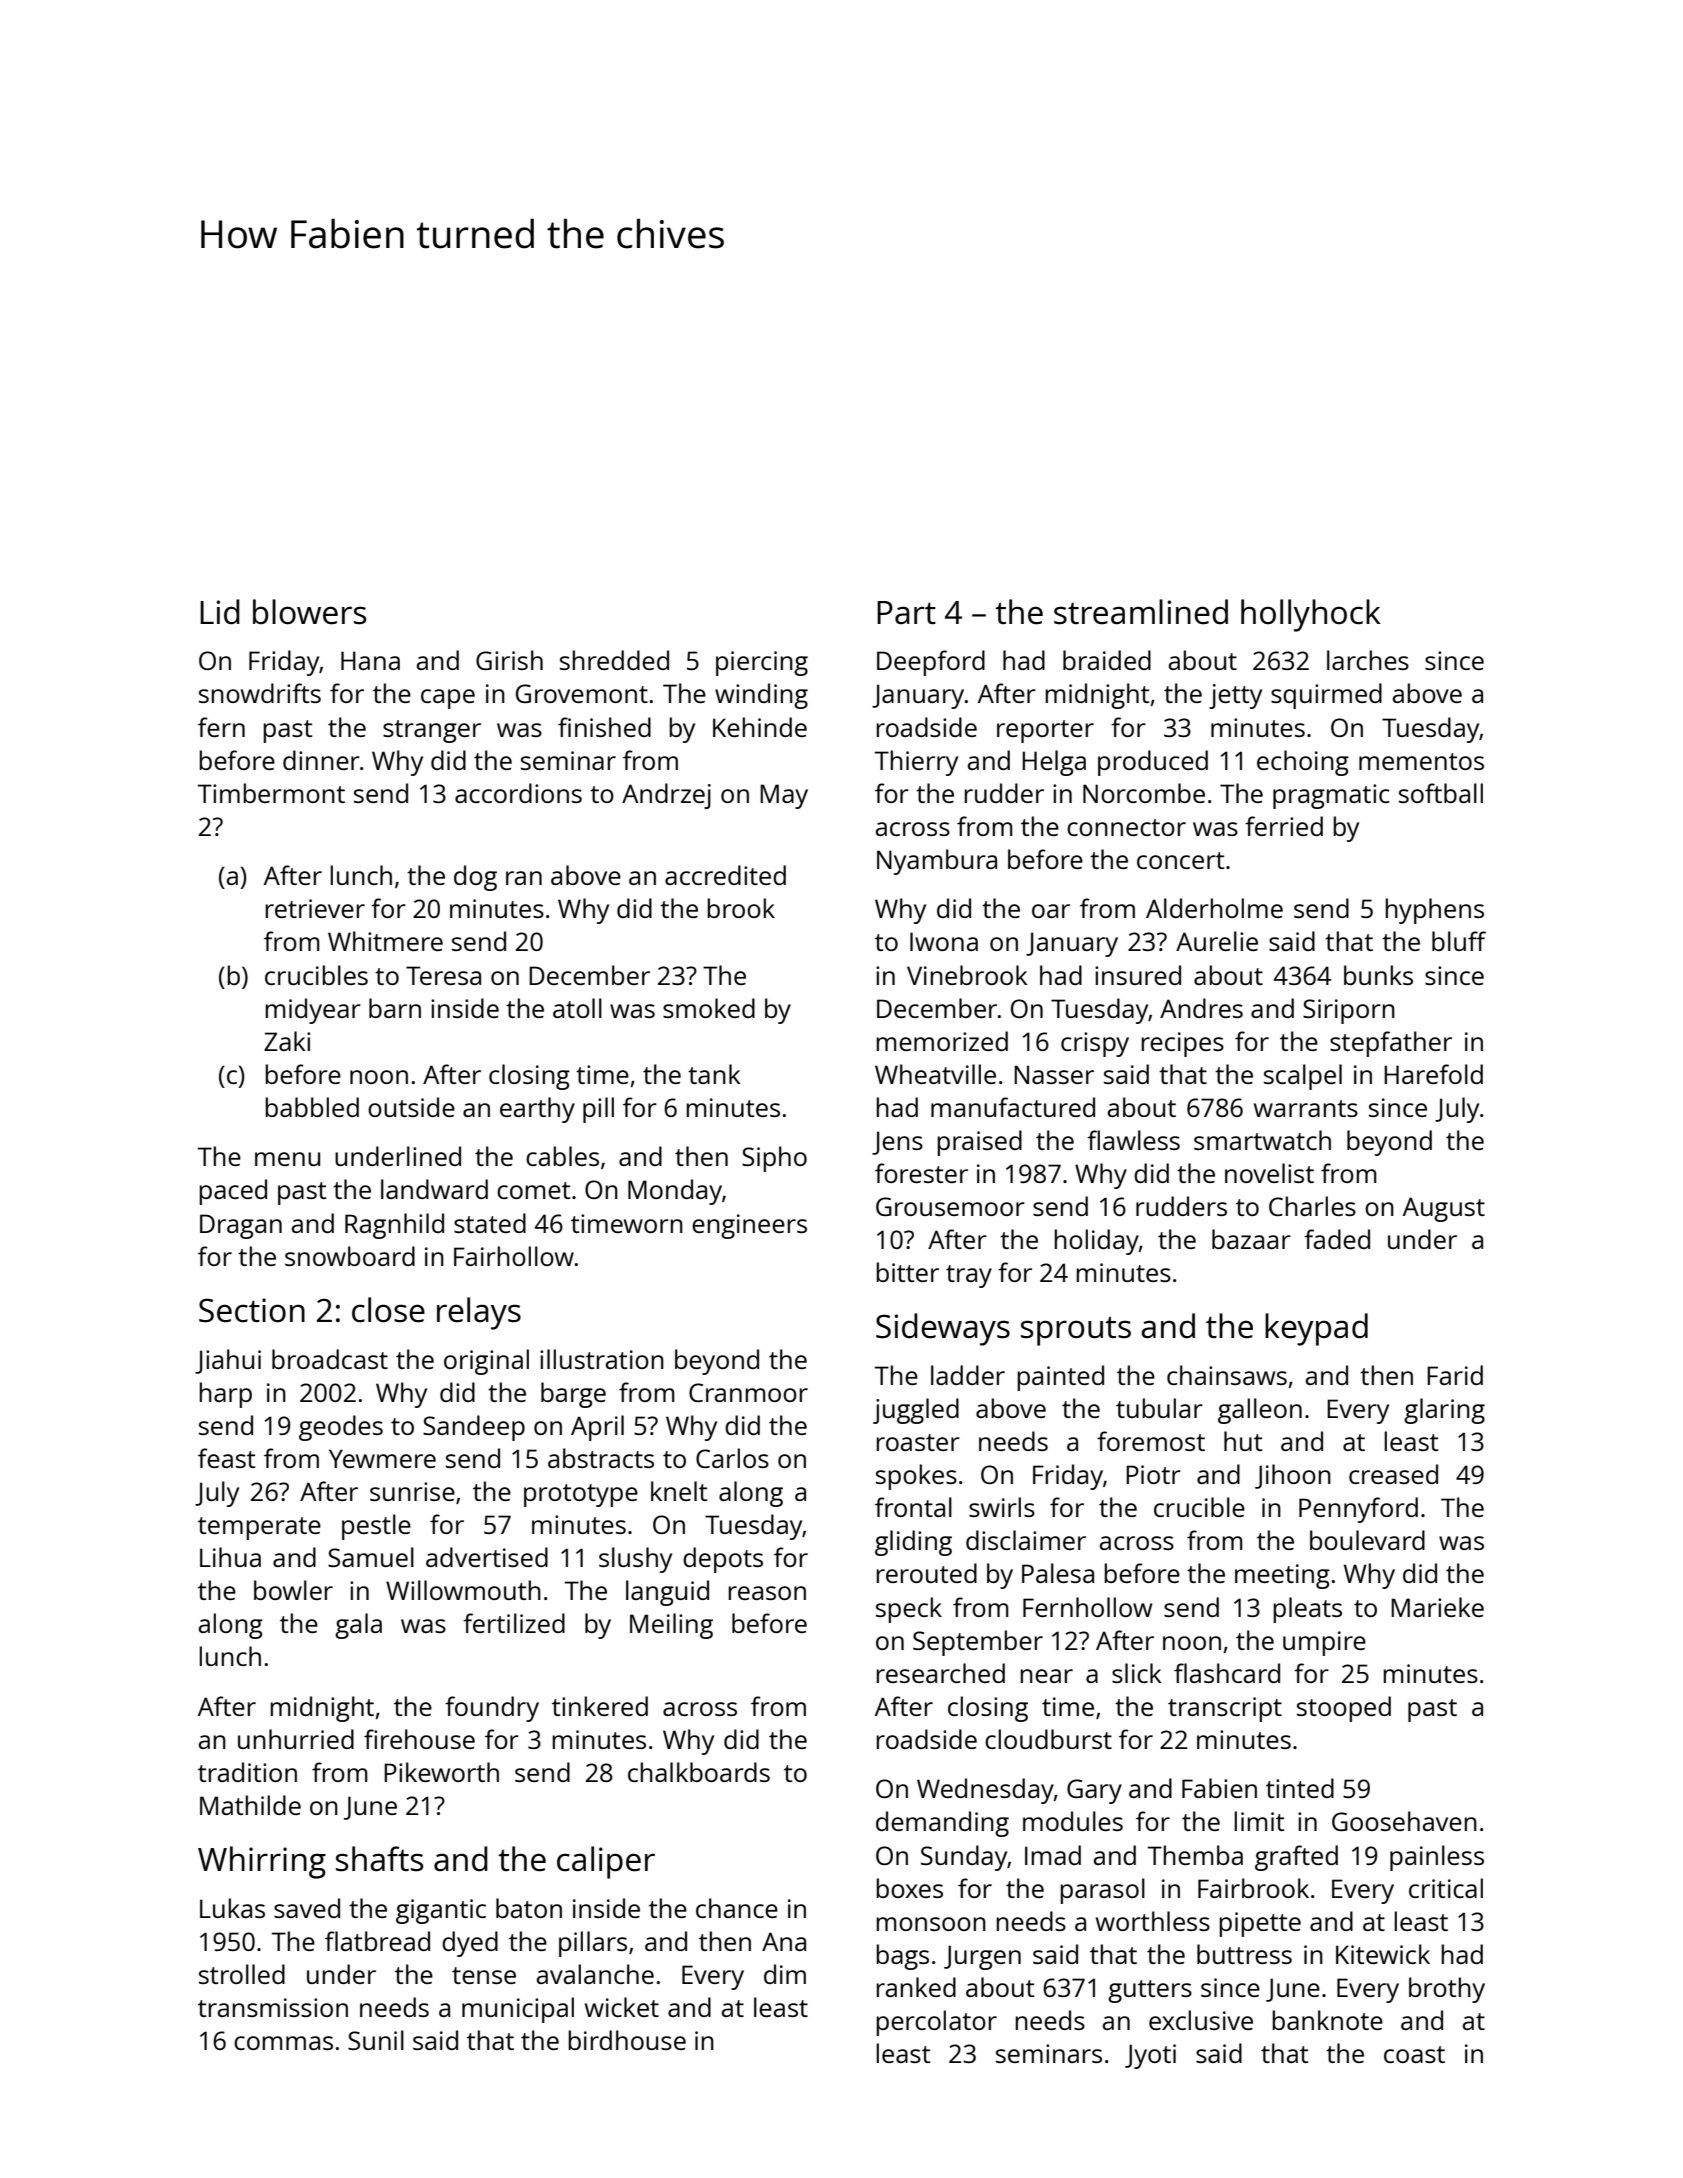 This document has width=1683, height=2178. Describe the element at coordinates (518, 793) in the document. I see `accordions` at that location.
